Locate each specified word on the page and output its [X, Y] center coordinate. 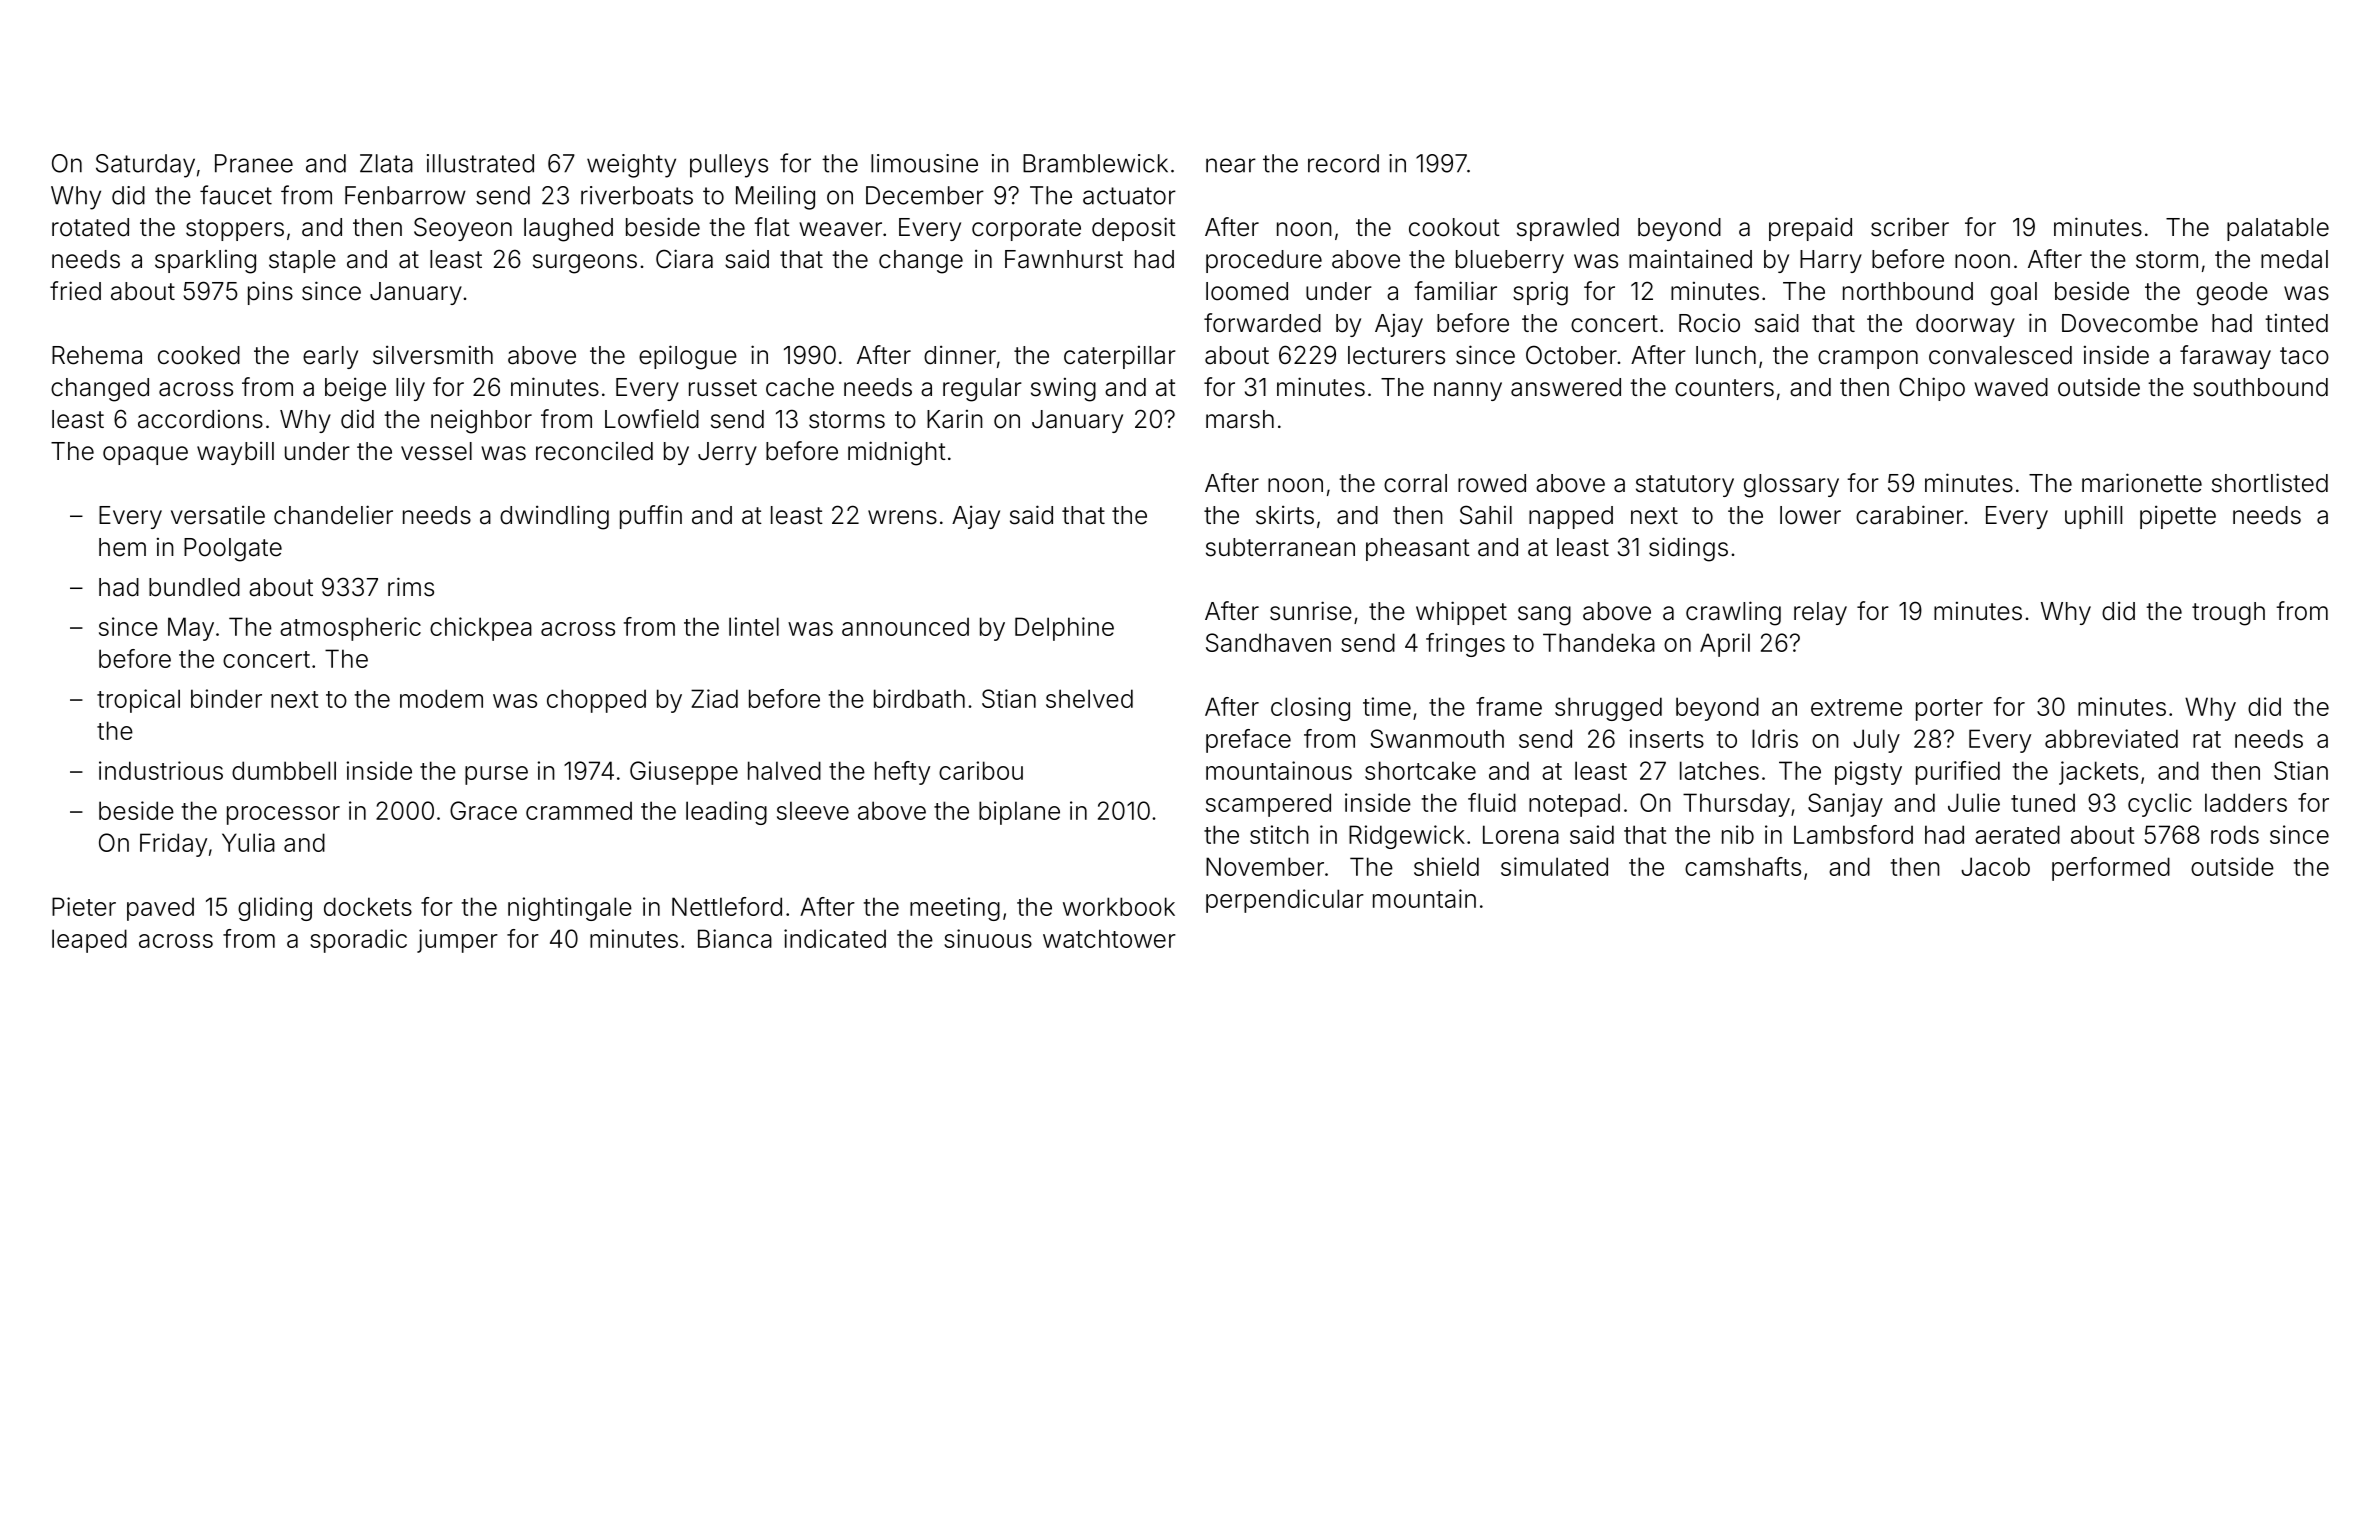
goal [2014, 294]
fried [75, 291]
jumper [457, 941]
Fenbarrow [405, 195]
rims [411, 587]
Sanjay [1845, 805]
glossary [1791, 486]
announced [905, 626]
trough [2228, 614]
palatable [2278, 229]
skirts [1285, 515]
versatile [218, 515]
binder [226, 698]
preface [1248, 741]
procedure [1264, 261]
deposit [1134, 229]
